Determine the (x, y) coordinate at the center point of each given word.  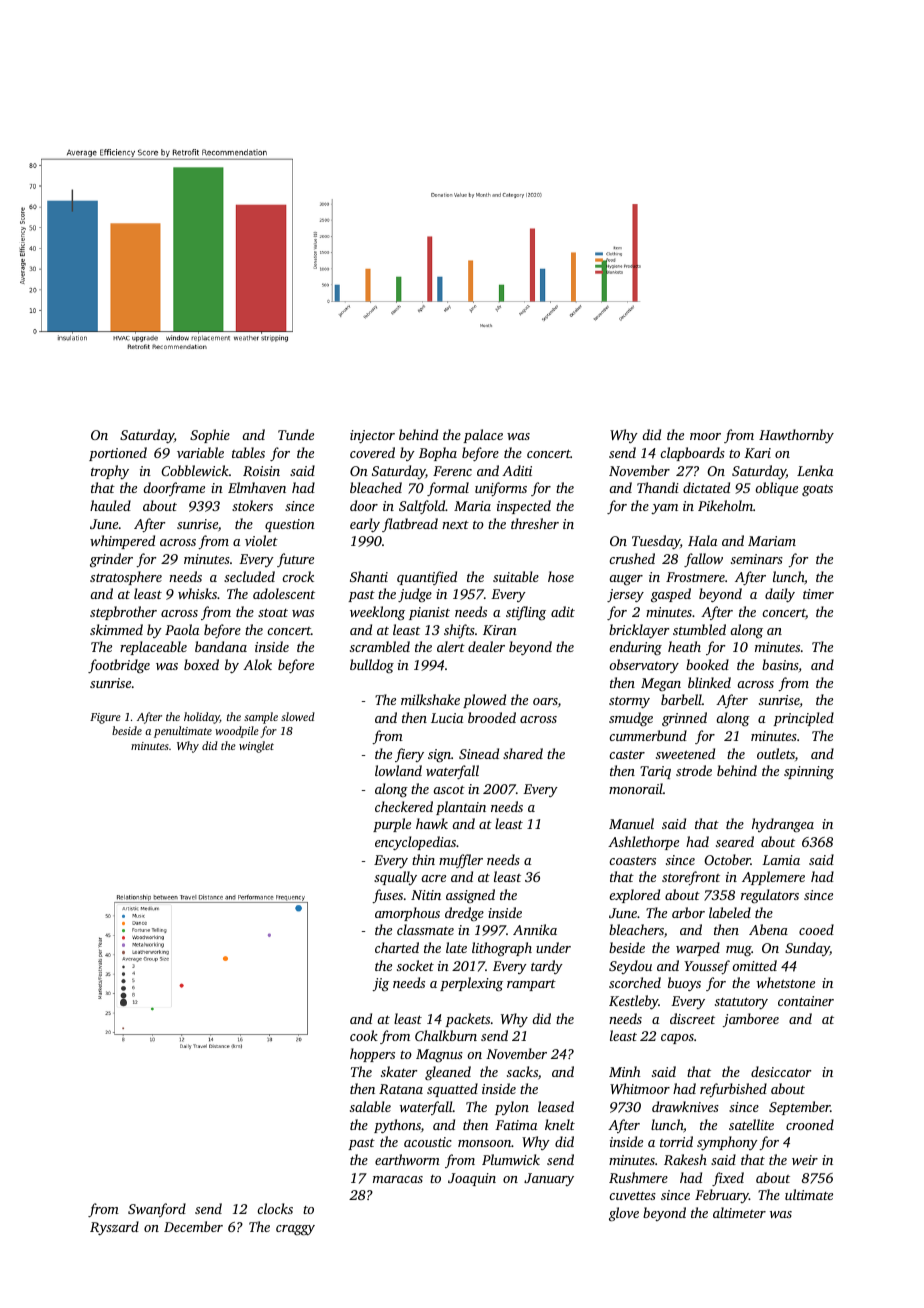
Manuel (631, 823)
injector (372, 436)
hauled (110, 505)
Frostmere (695, 577)
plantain (461, 808)
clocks (275, 1208)
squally (395, 878)
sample (261, 718)
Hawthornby (796, 436)
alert (451, 646)
